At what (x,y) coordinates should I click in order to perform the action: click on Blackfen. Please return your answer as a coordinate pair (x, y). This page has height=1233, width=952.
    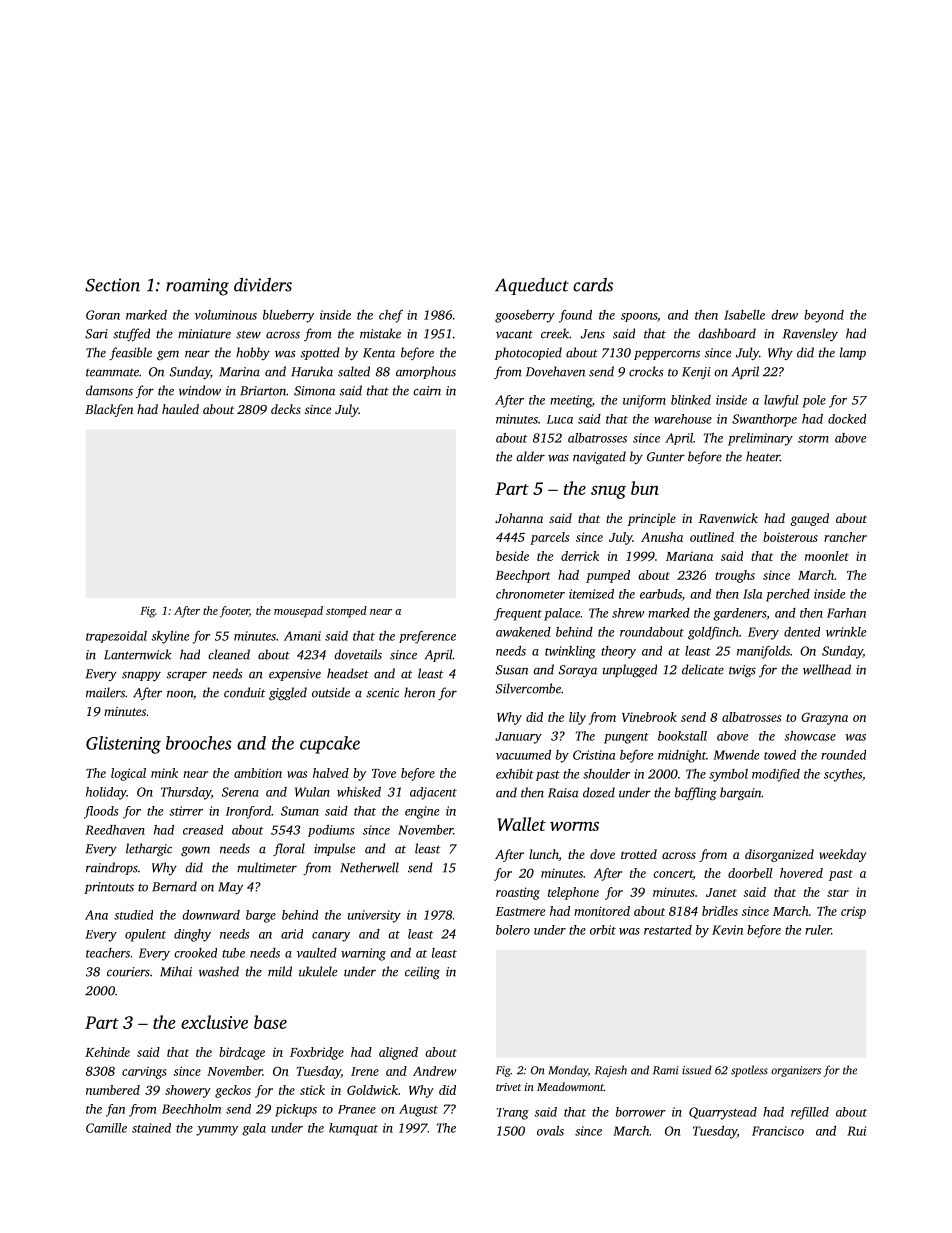
    Looking at the image, I should click on (109, 410).
